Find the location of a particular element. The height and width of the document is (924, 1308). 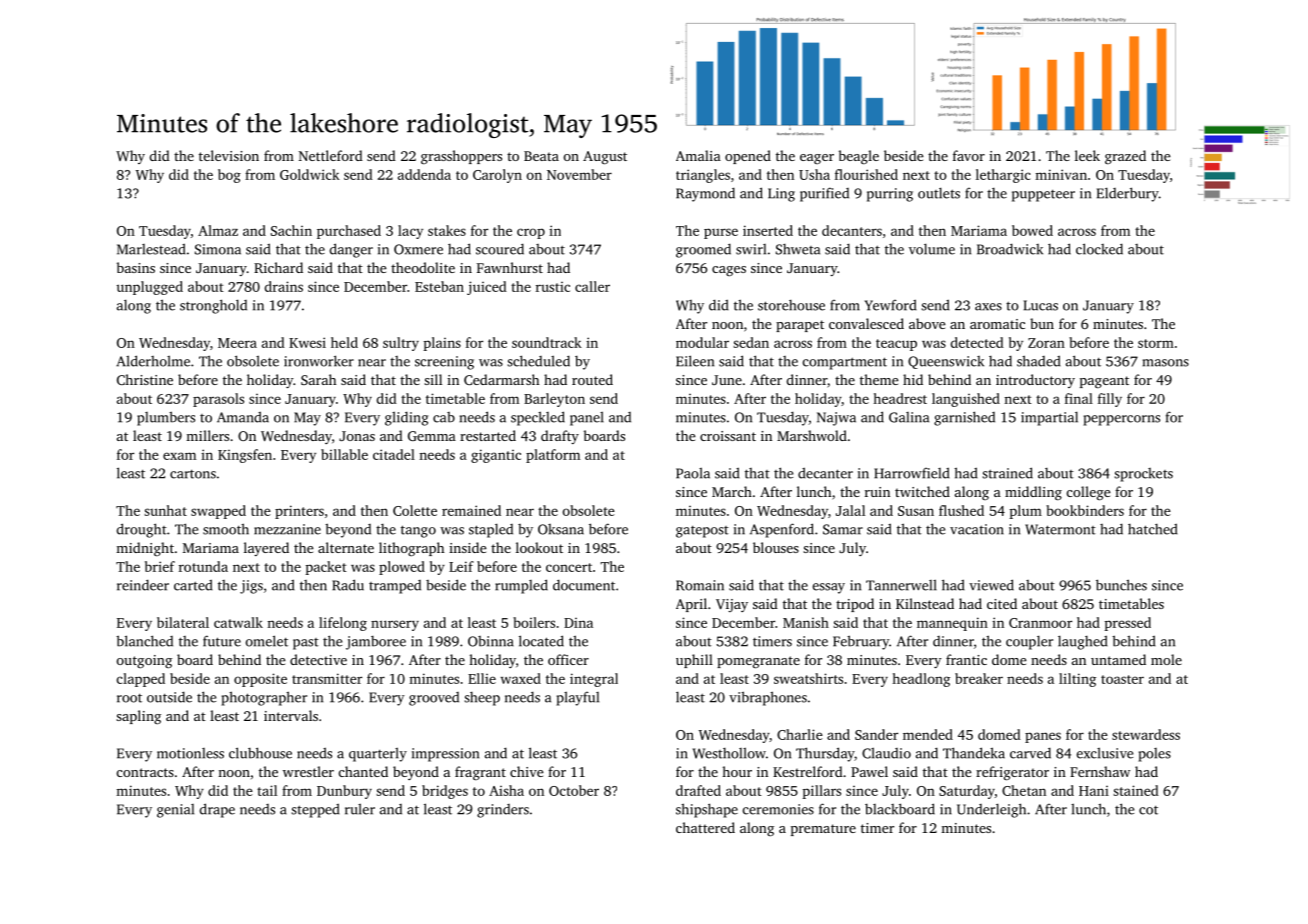

stewardess is located at coordinates (1146, 734).
